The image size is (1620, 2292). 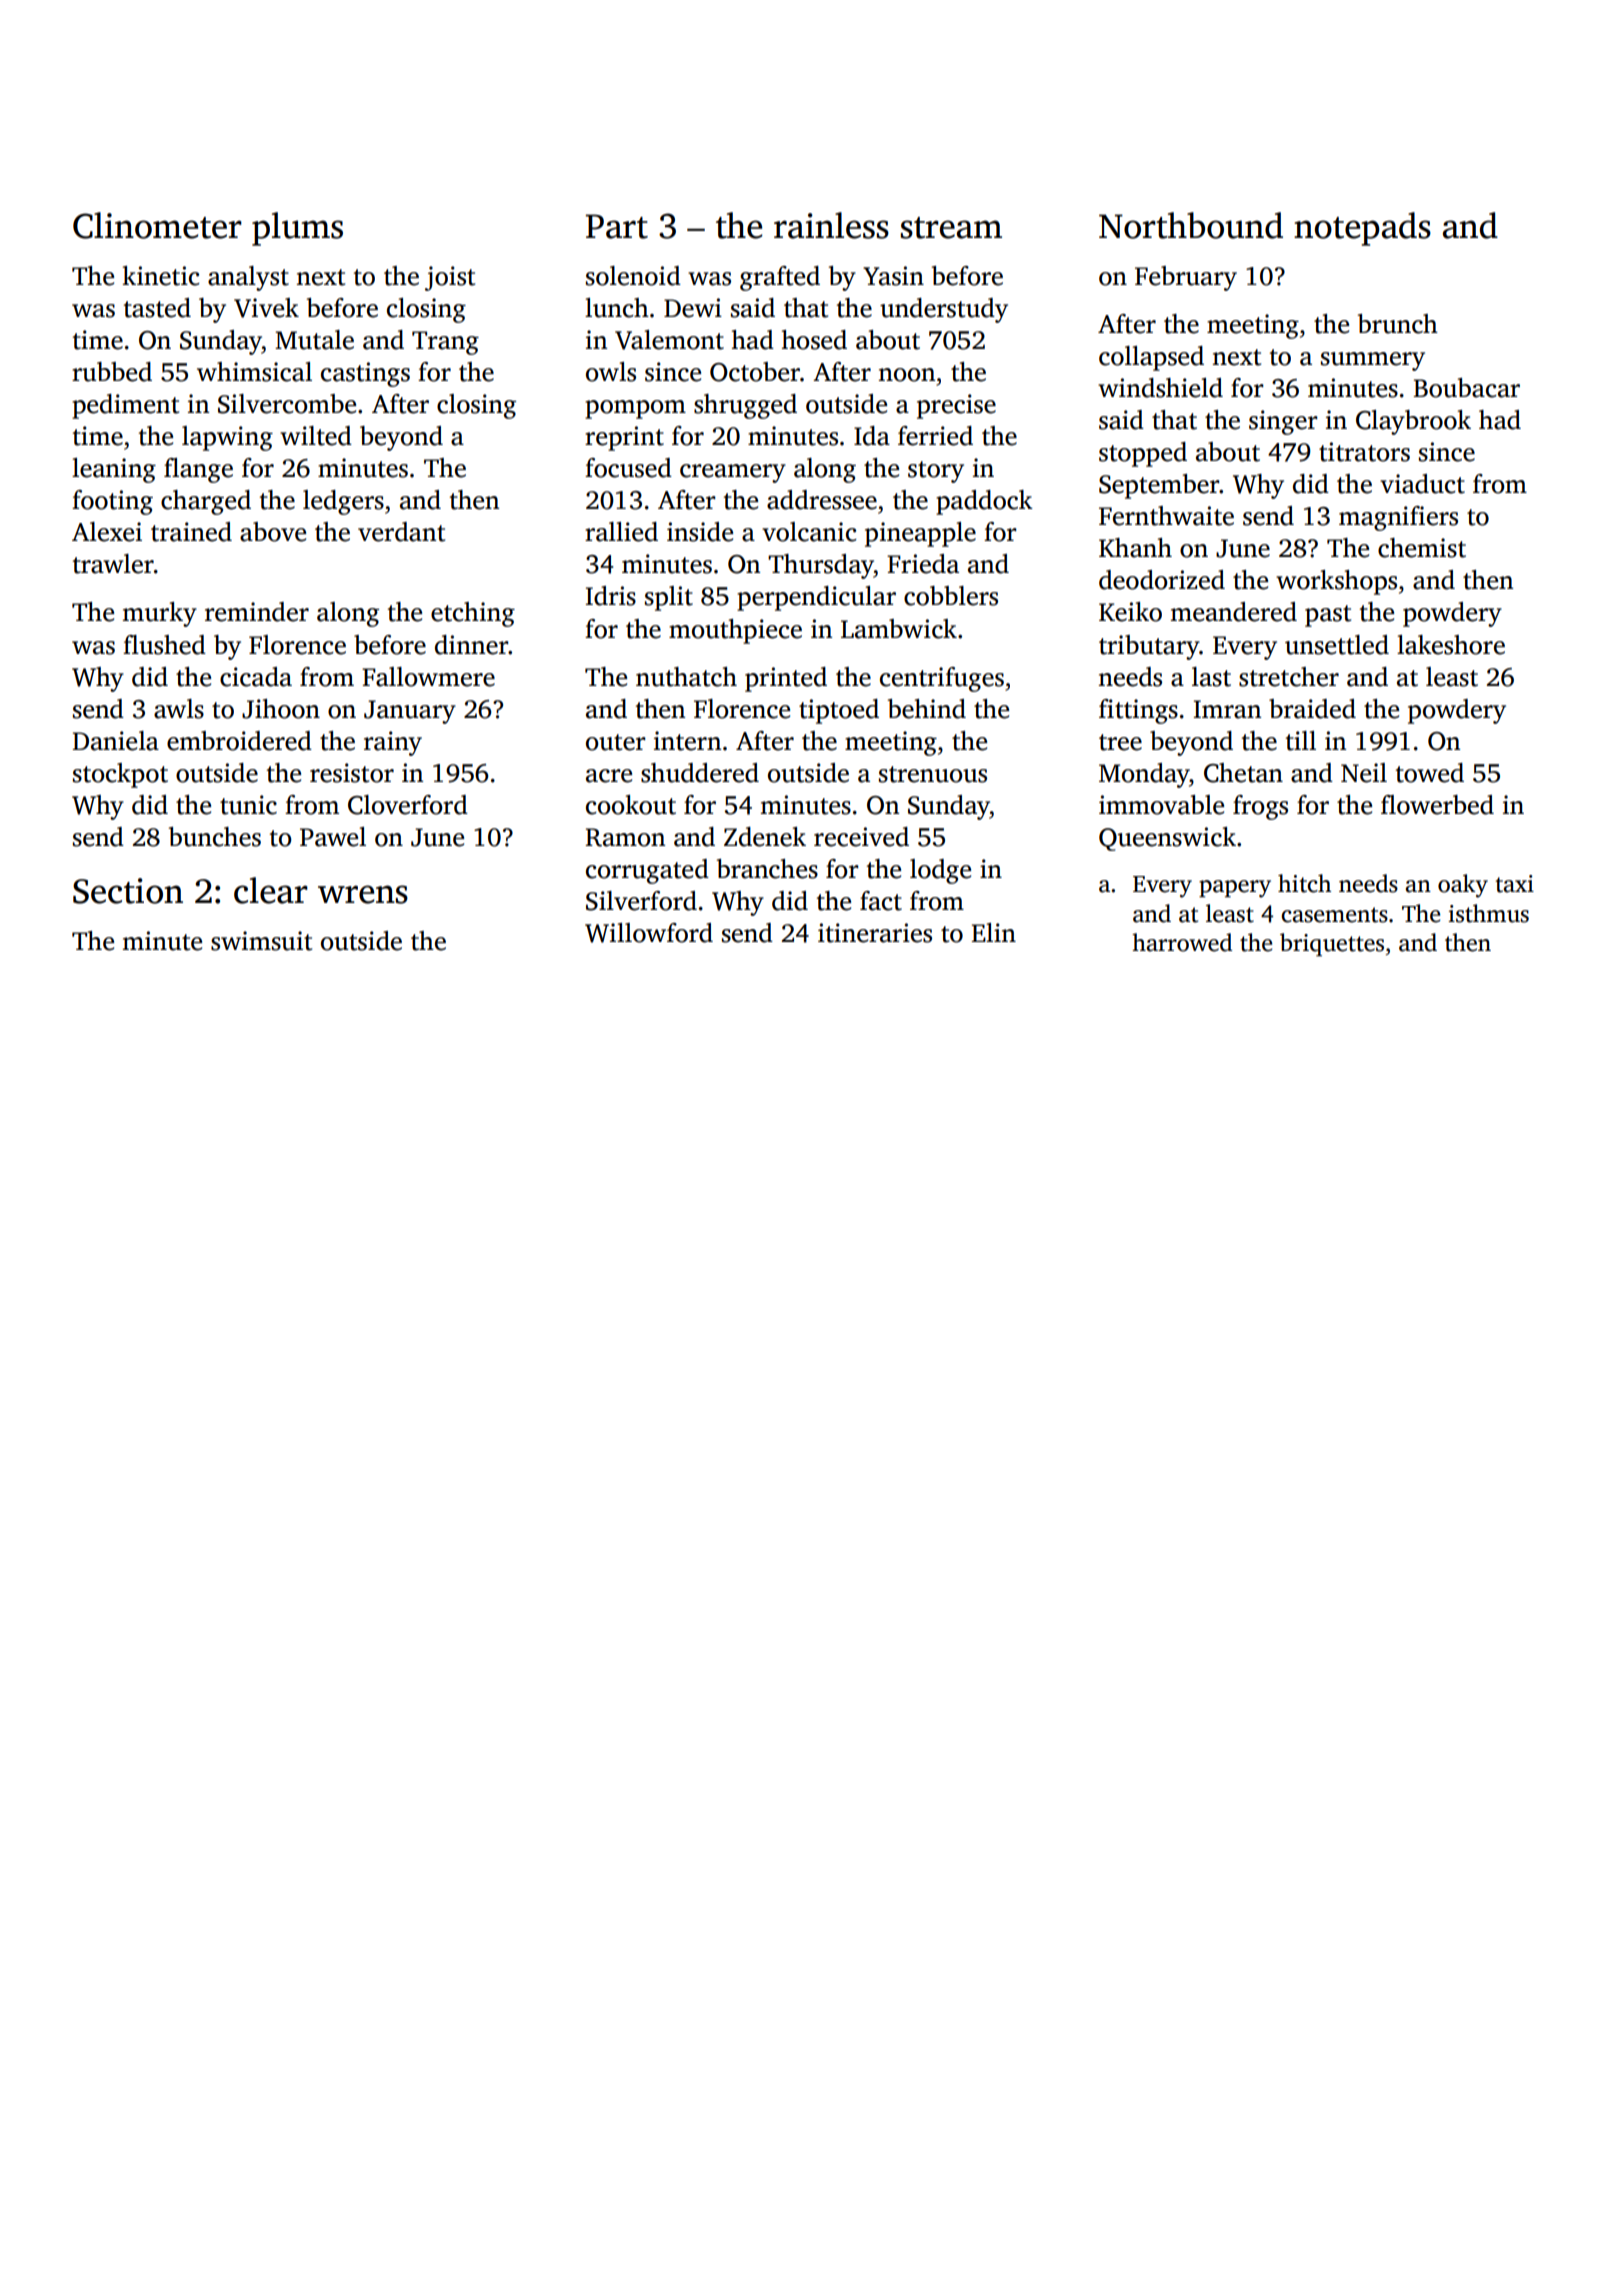 I want to click on notepads, so click(x=1362, y=229).
